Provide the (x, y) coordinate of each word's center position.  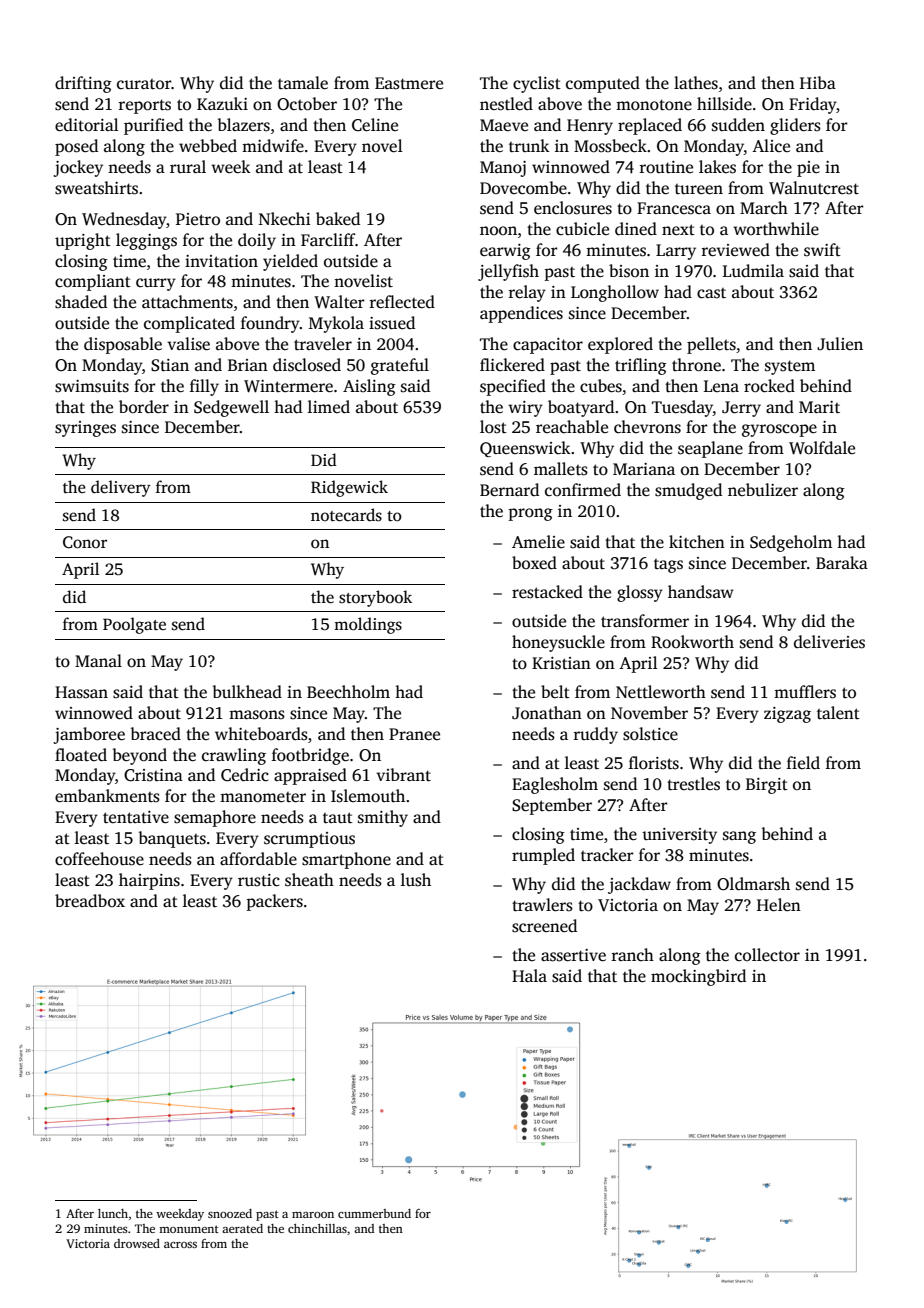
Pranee (414, 734)
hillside (724, 104)
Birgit (767, 786)
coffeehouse (99, 859)
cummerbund (374, 1213)
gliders (795, 126)
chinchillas (317, 1228)
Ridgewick (349, 488)
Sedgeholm (791, 543)
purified (153, 126)
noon (498, 230)
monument (189, 1229)
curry (156, 284)
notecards (346, 515)
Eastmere (409, 83)
